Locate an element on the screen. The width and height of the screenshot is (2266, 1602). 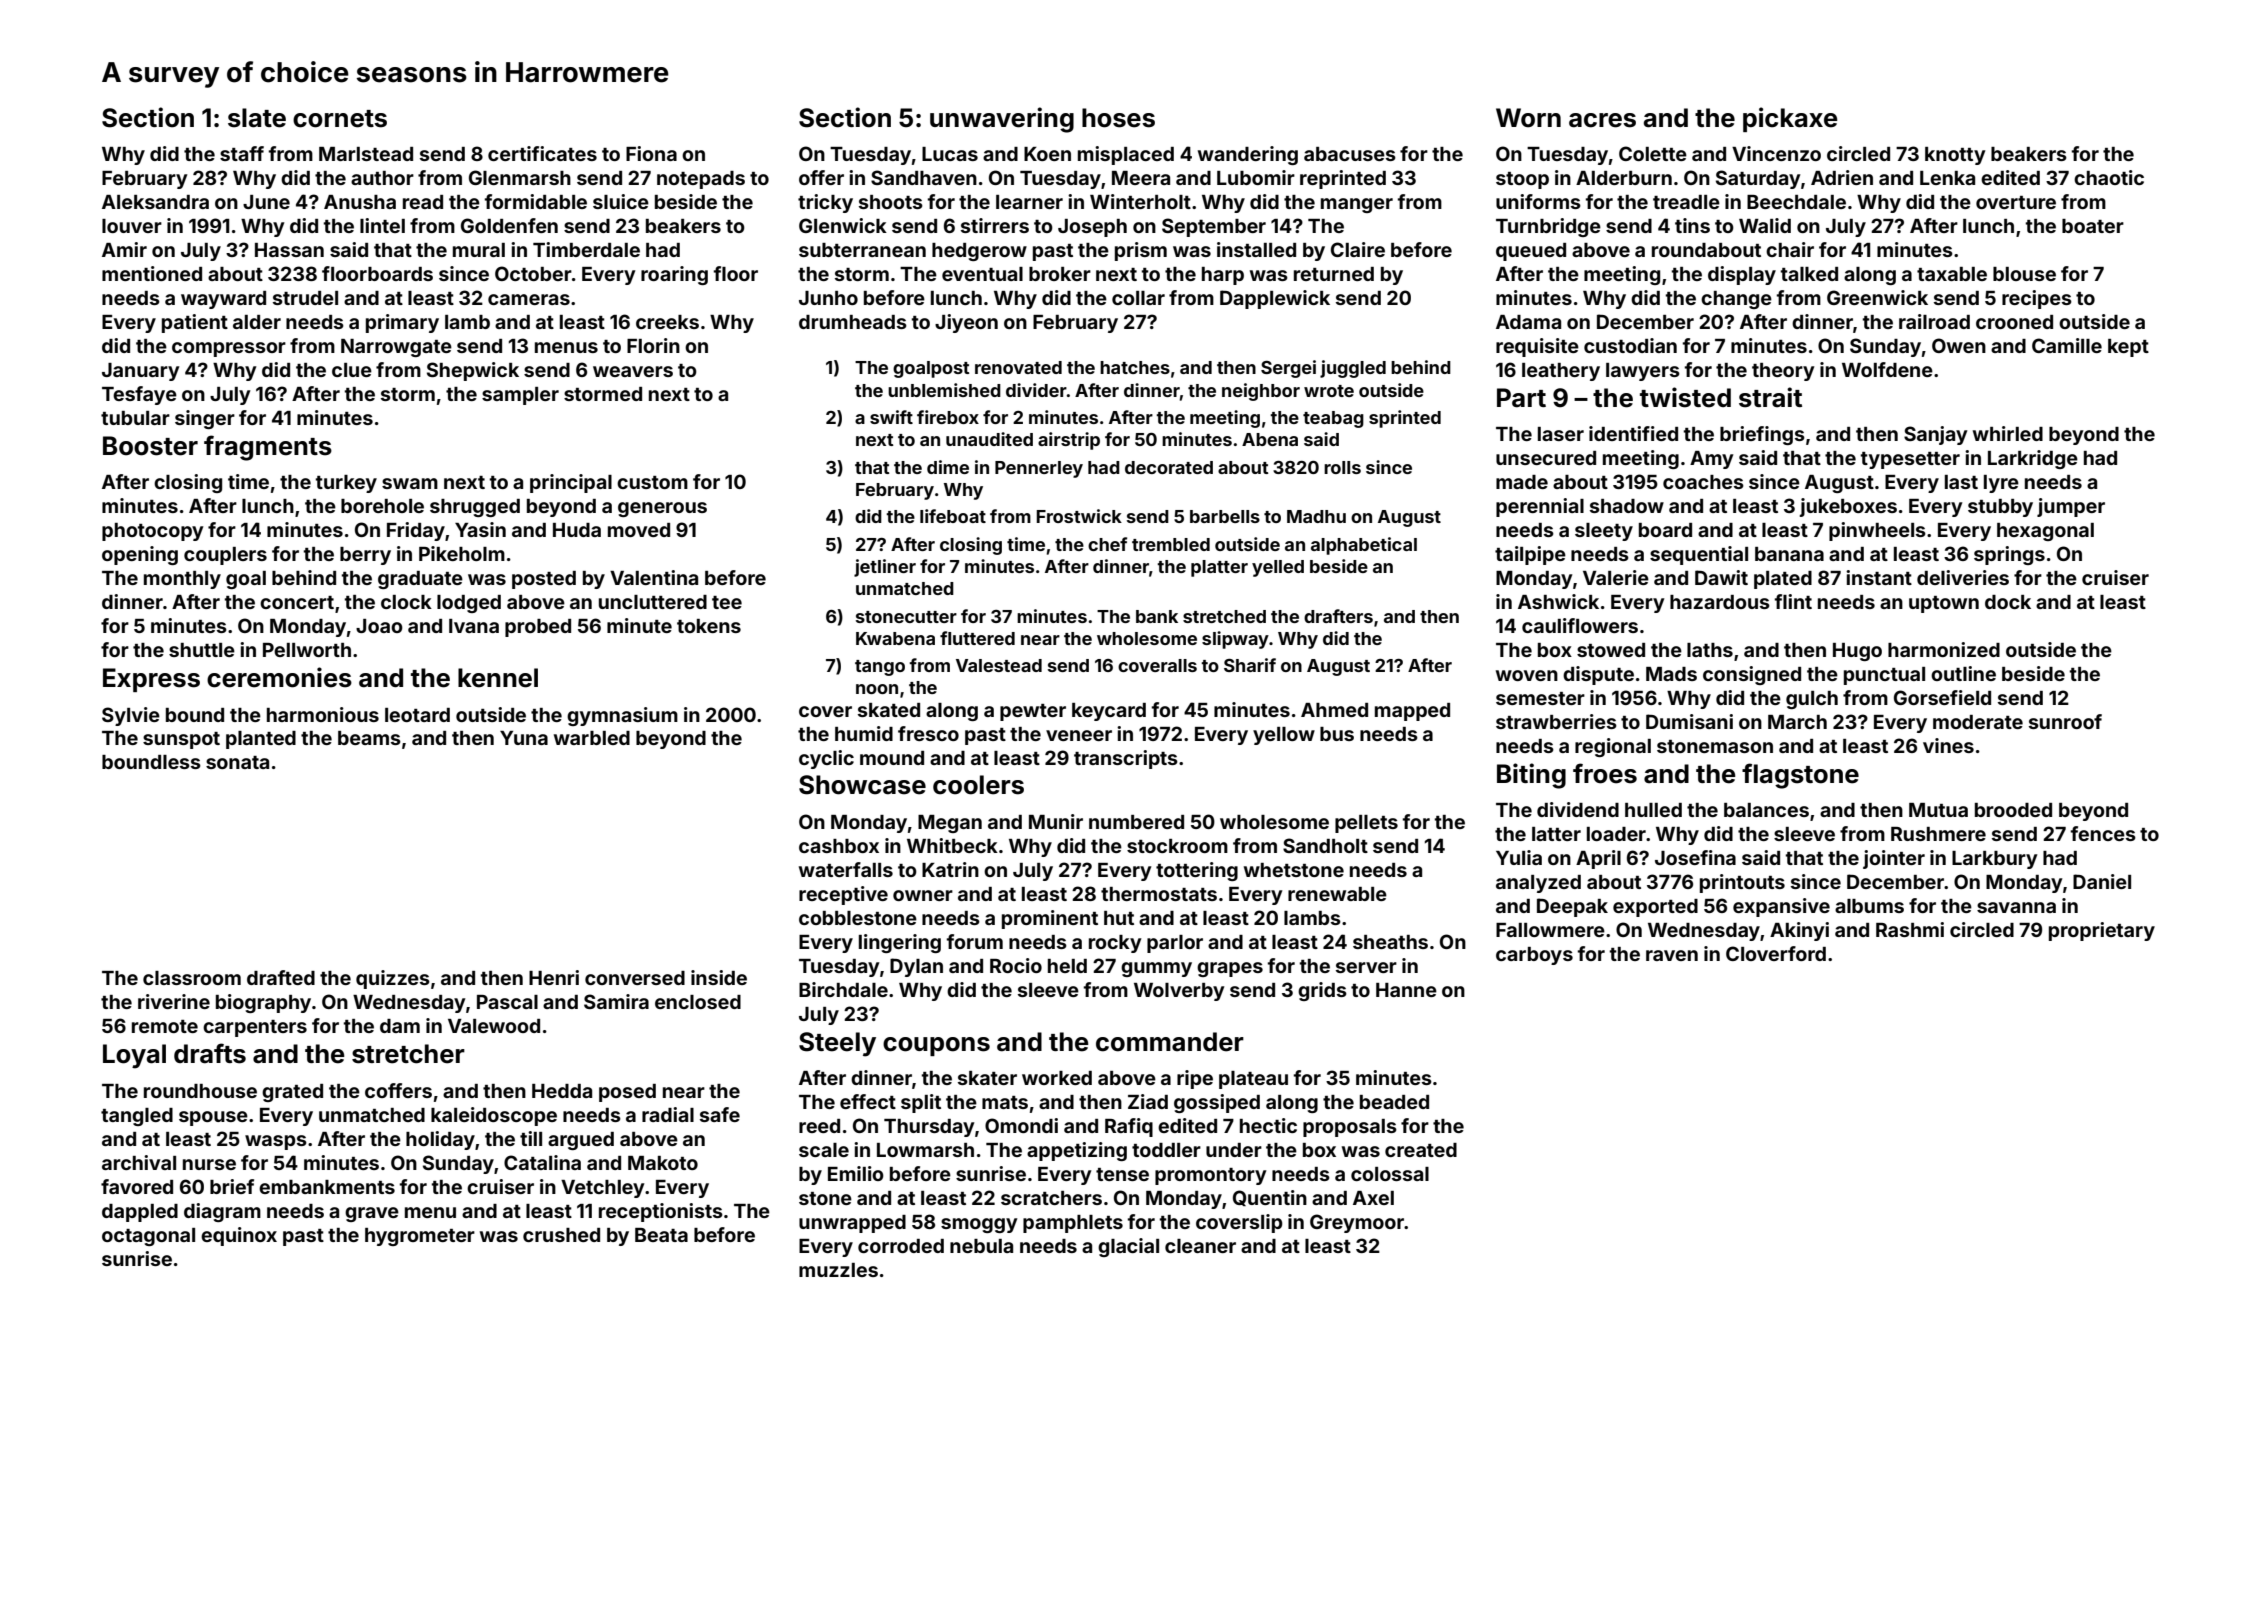
acres is located at coordinates (1602, 120).
